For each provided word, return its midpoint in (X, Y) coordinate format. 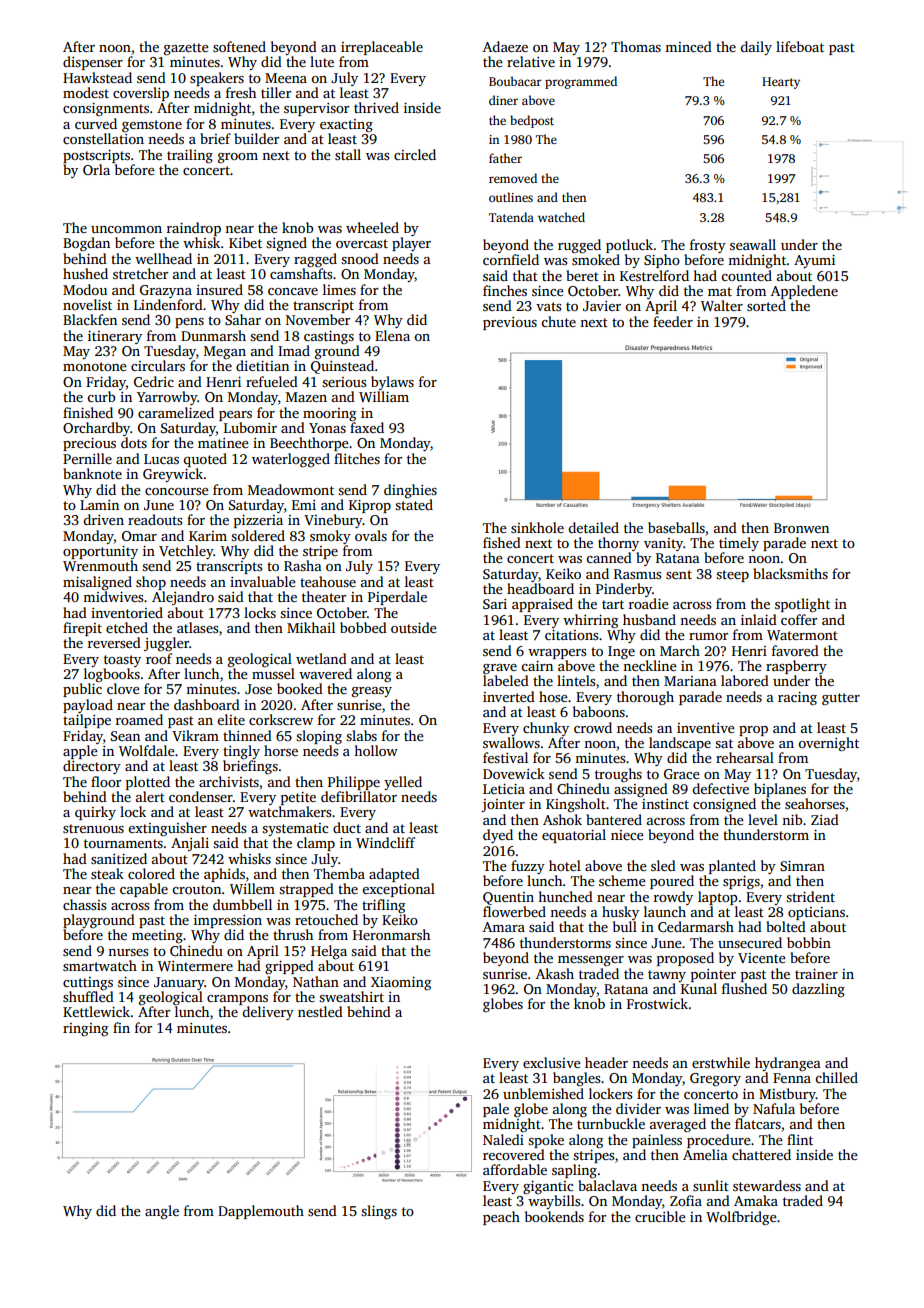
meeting (157, 937)
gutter (841, 699)
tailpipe (87, 721)
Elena (392, 335)
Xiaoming (401, 983)
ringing (85, 1029)
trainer (816, 974)
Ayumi (814, 261)
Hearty (781, 83)
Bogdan (86, 244)
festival (505, 757)
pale (496, 1110)
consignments (106, 109)
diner (503, 100)
